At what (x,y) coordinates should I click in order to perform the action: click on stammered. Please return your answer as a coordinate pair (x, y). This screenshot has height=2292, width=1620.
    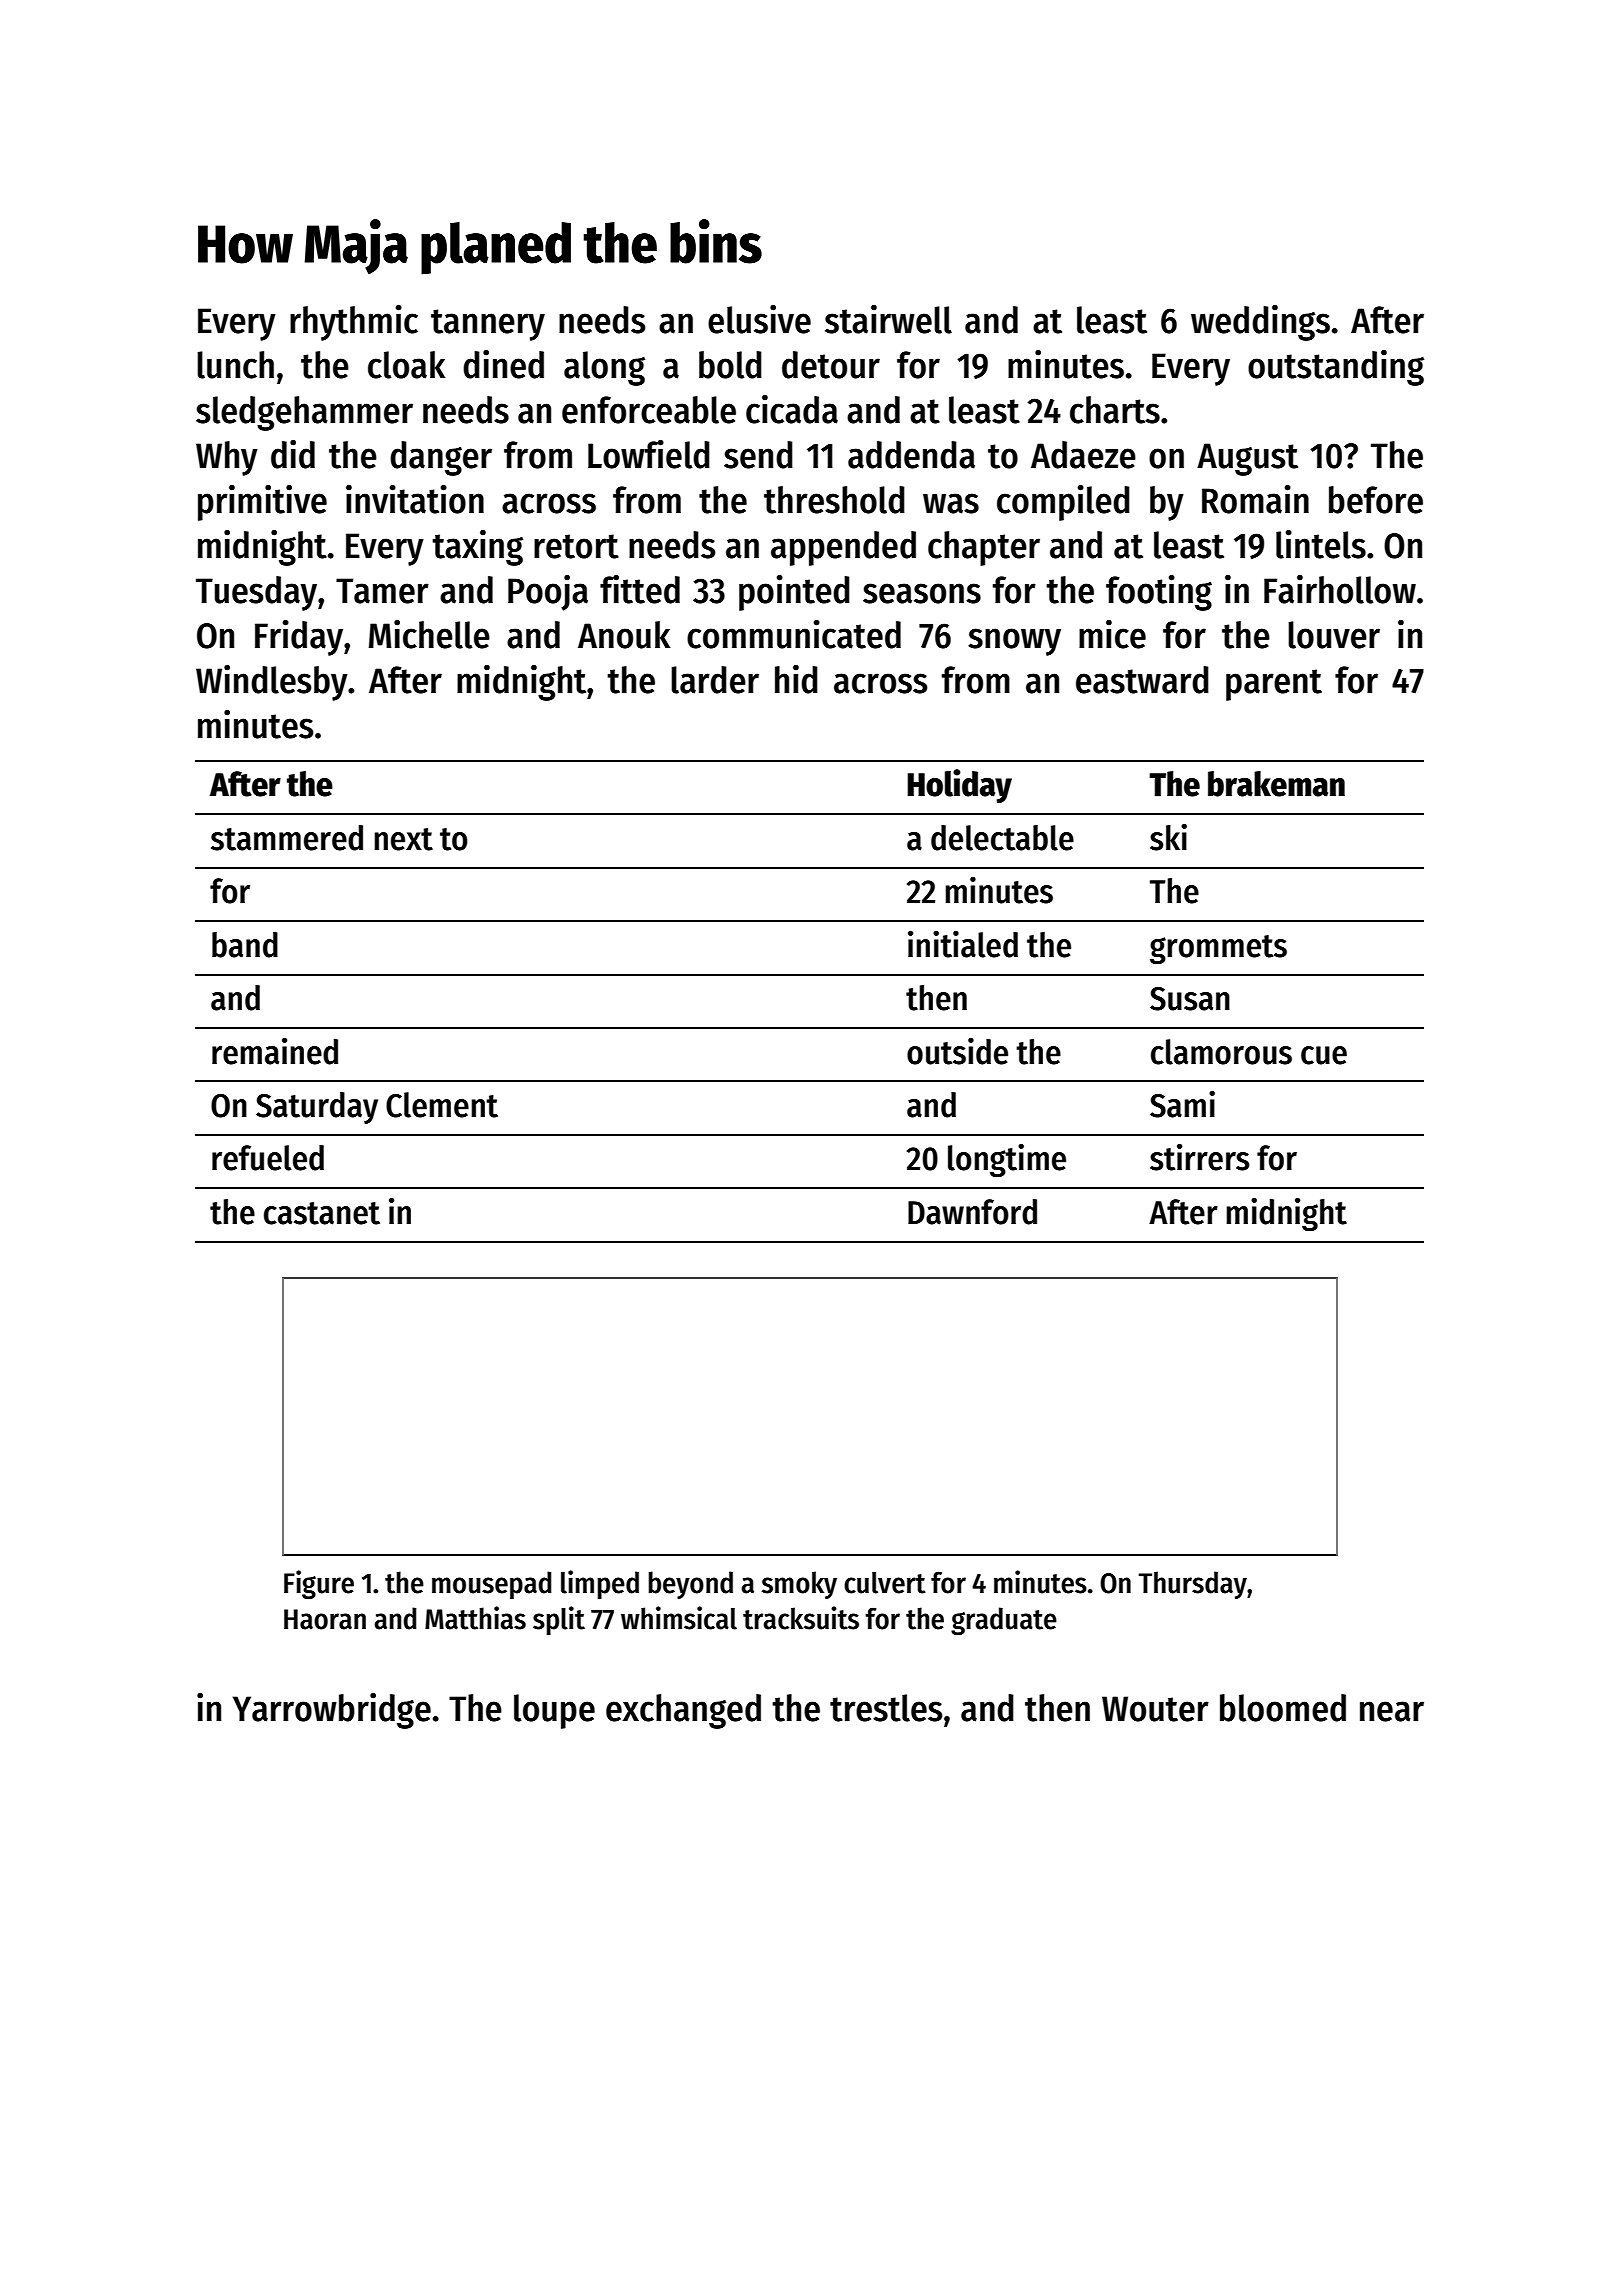
    Looking at the image, I should click on (287, 838).
